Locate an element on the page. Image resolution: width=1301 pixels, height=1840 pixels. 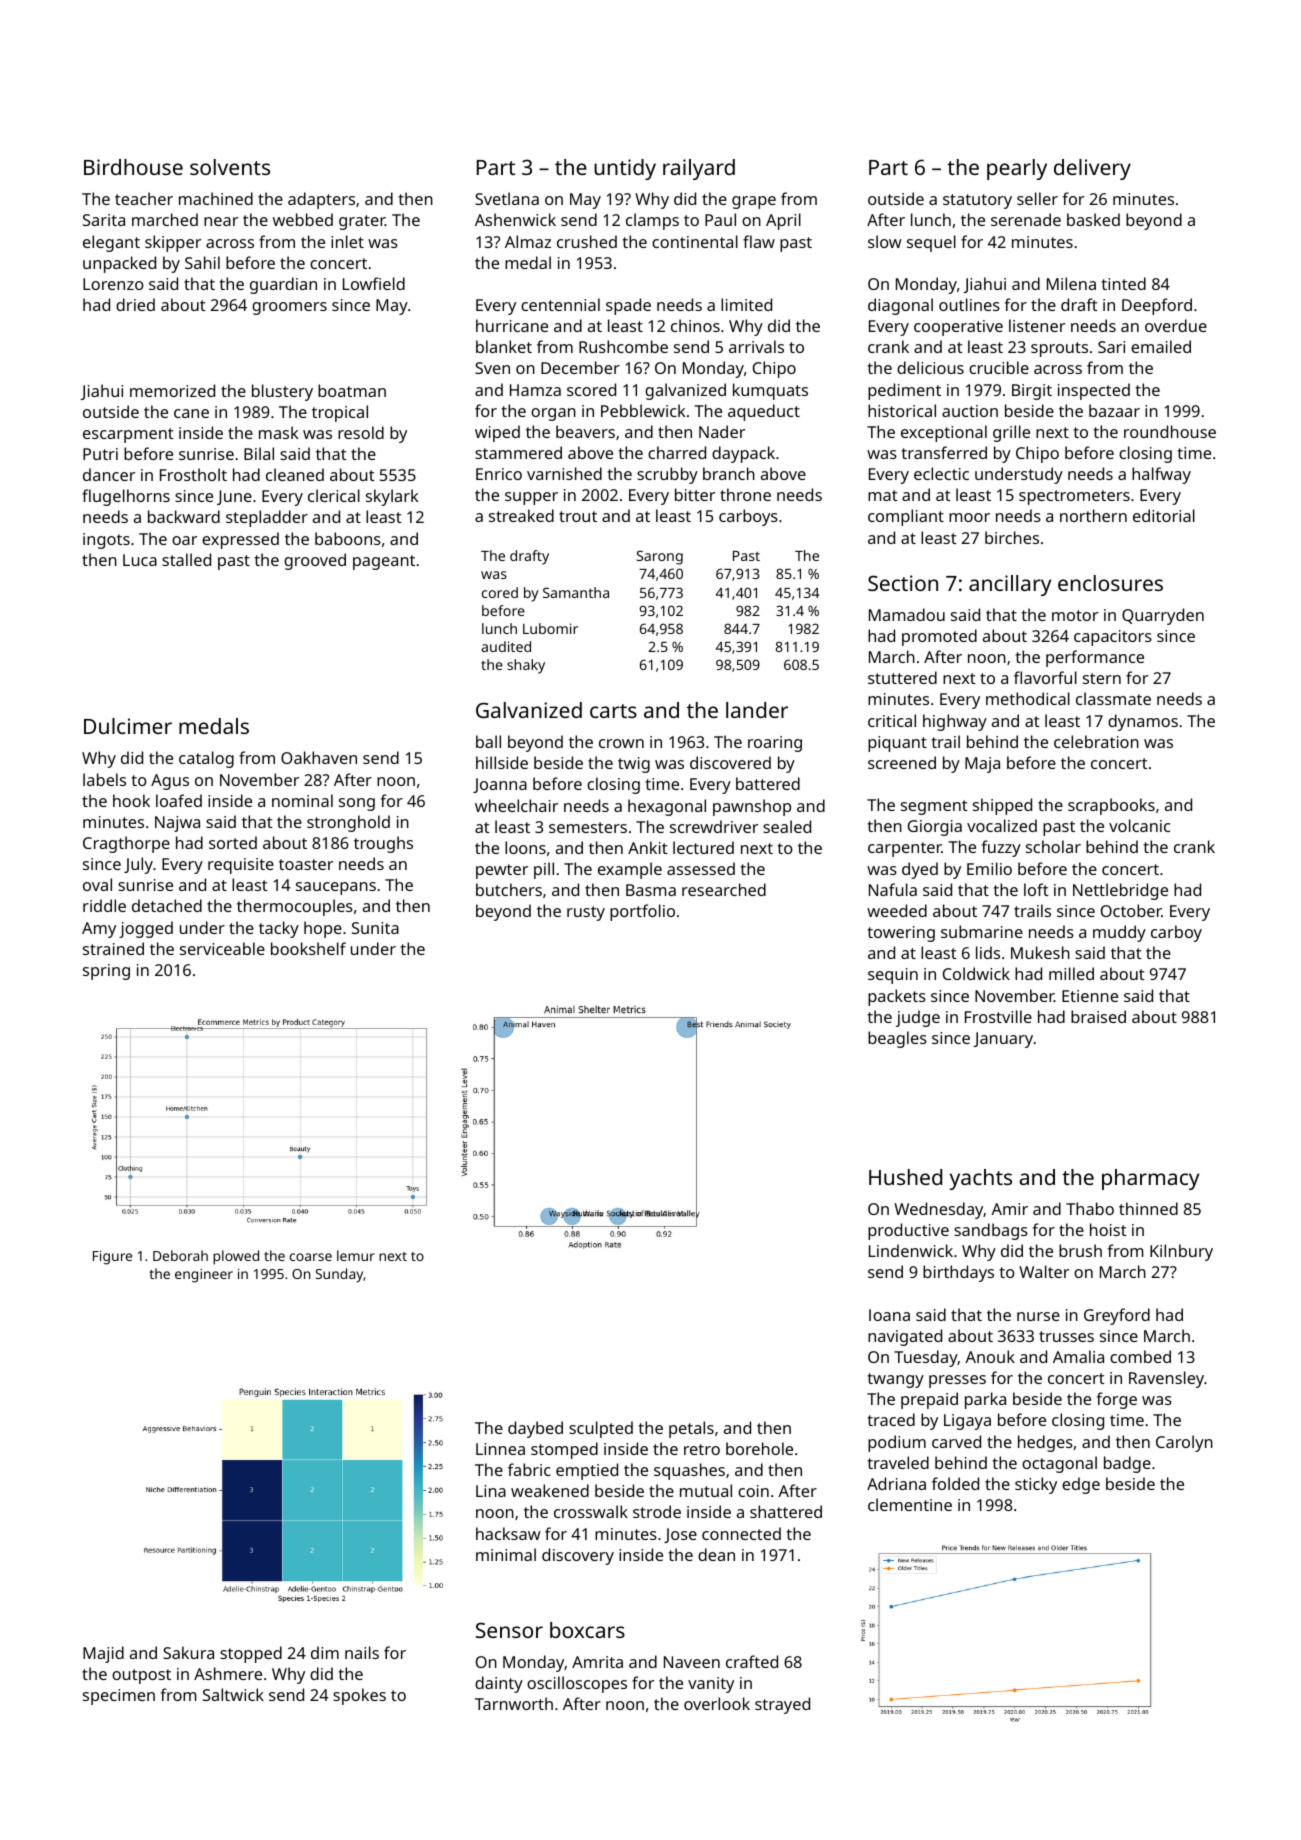
semesters is located at coordinates (588, 827).
